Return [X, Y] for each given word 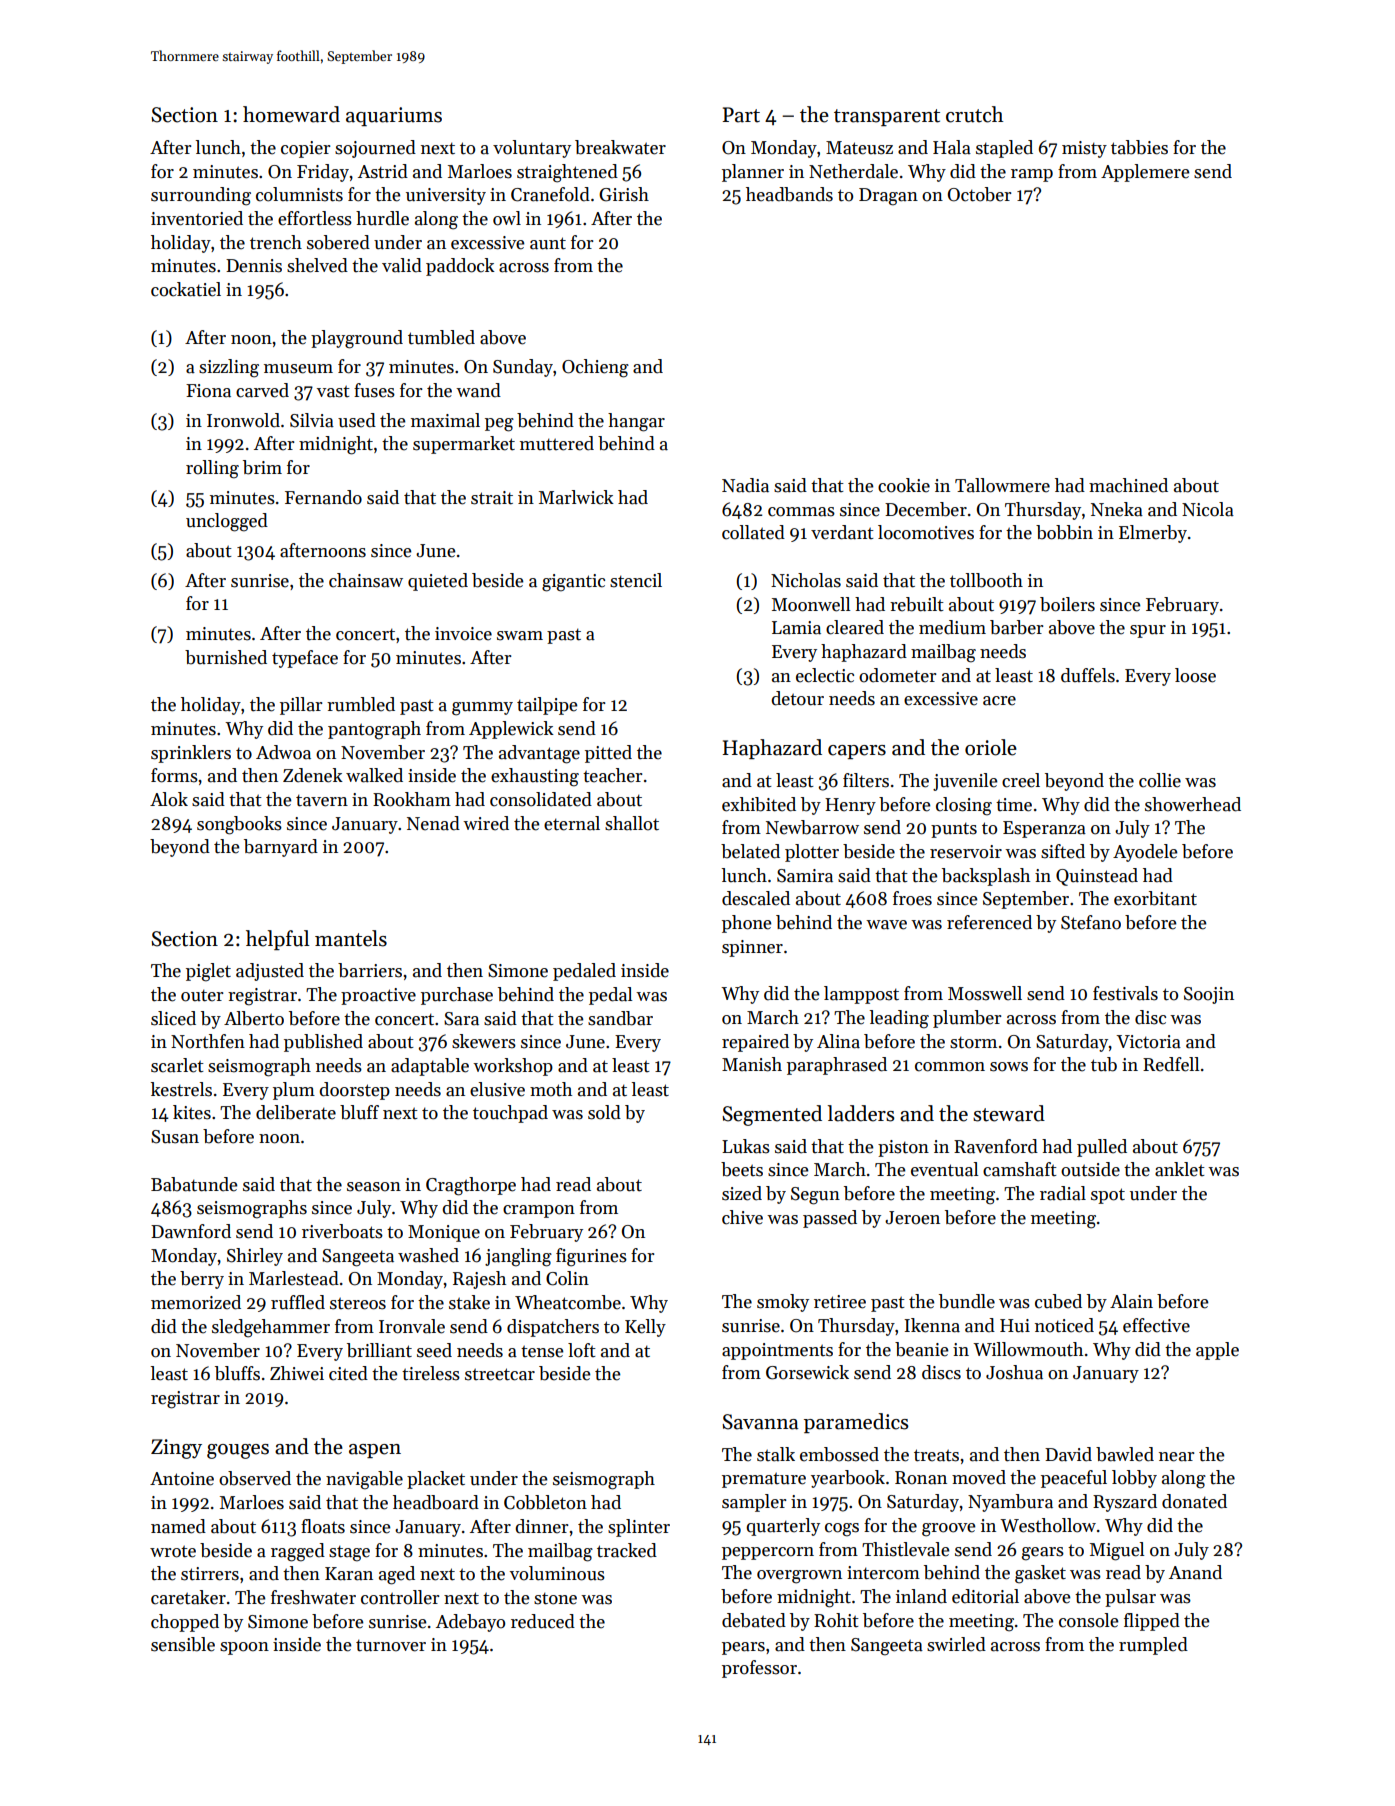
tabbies [1139, 147]
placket [436, 1480]
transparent [887, 117]
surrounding [201, 196]
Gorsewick [807, 1372]
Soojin [1209, 995]
